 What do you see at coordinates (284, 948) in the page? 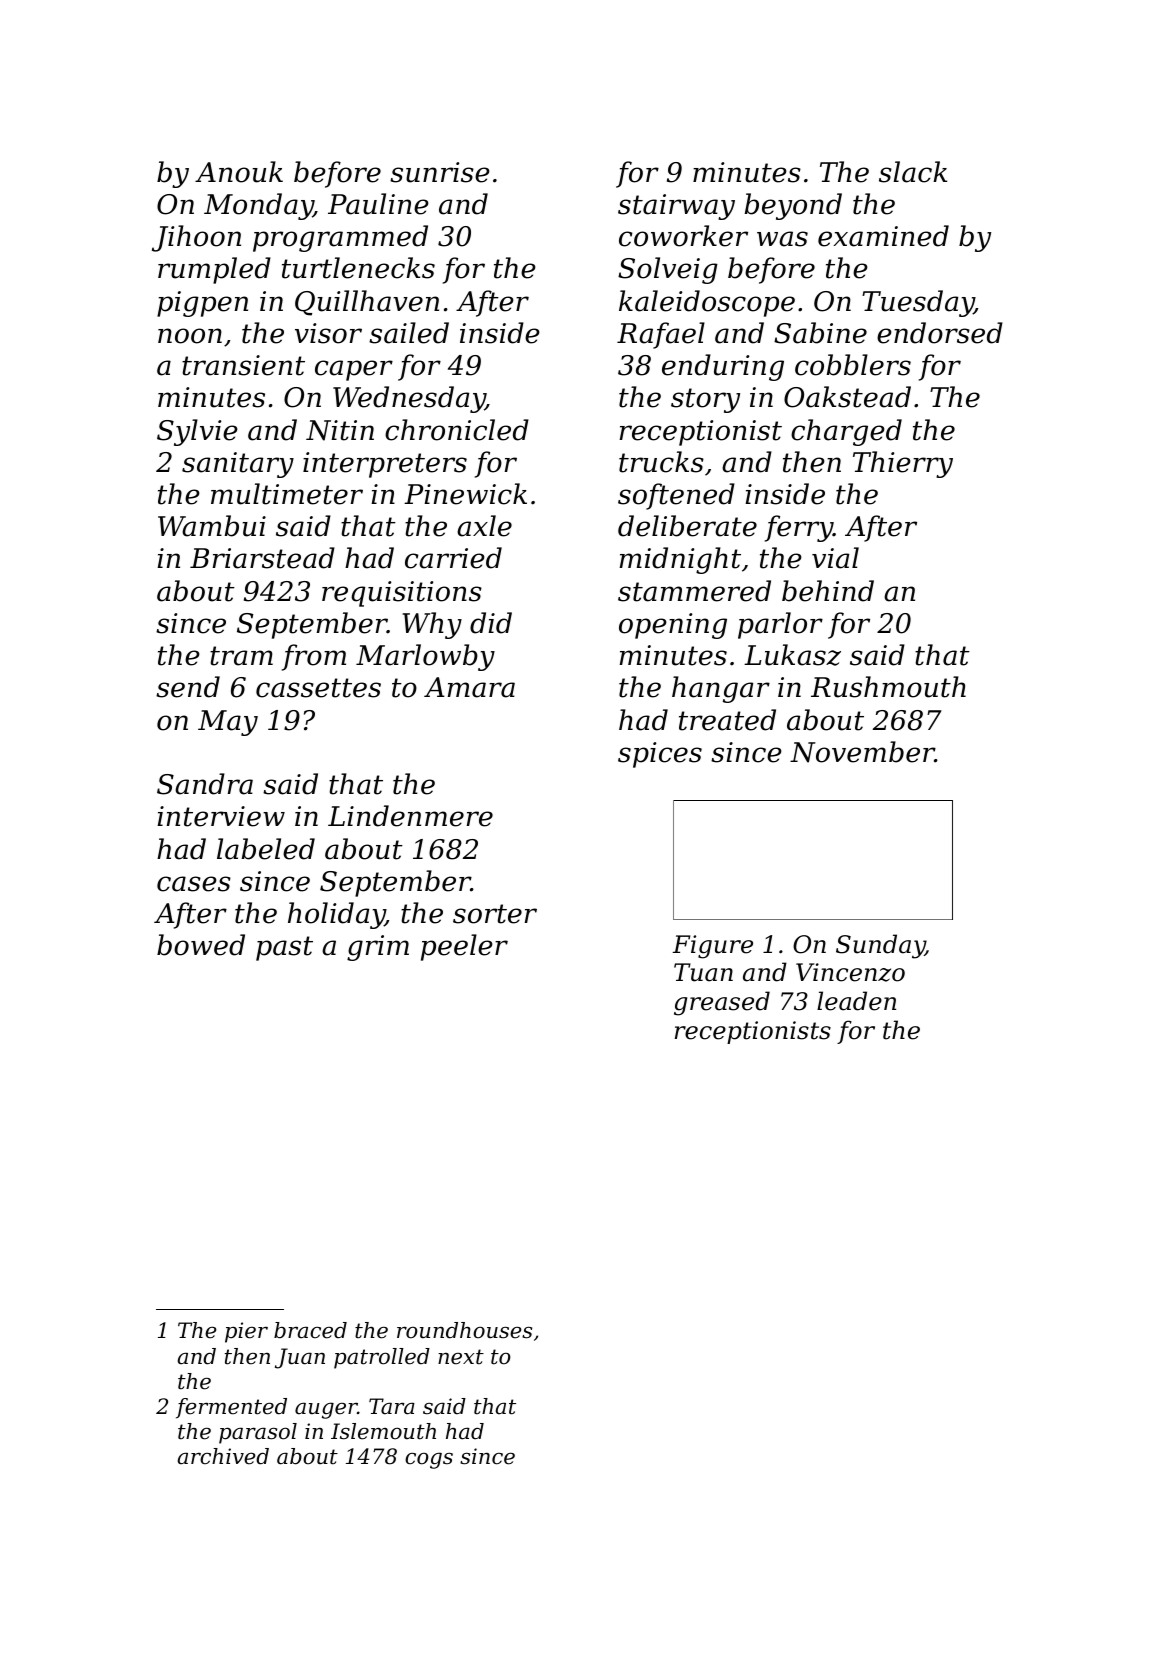
I see `past` at bounding box center [284, 948].
